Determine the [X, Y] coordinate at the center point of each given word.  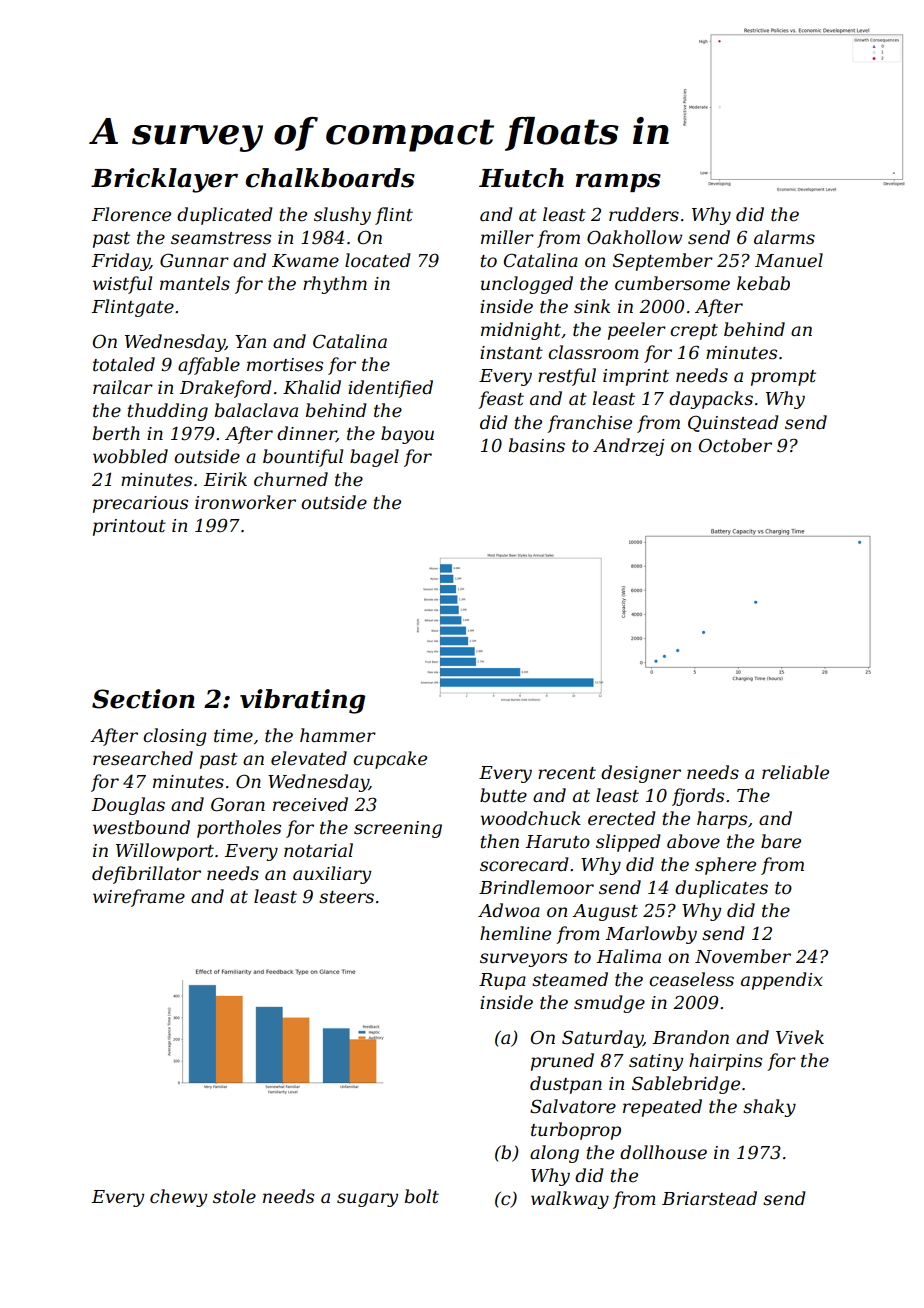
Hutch [521, 178]
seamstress [221, 238]
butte [503, 795]
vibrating [302, 701]
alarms [784, 237]
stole [234, 1196]
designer [641, 774]
